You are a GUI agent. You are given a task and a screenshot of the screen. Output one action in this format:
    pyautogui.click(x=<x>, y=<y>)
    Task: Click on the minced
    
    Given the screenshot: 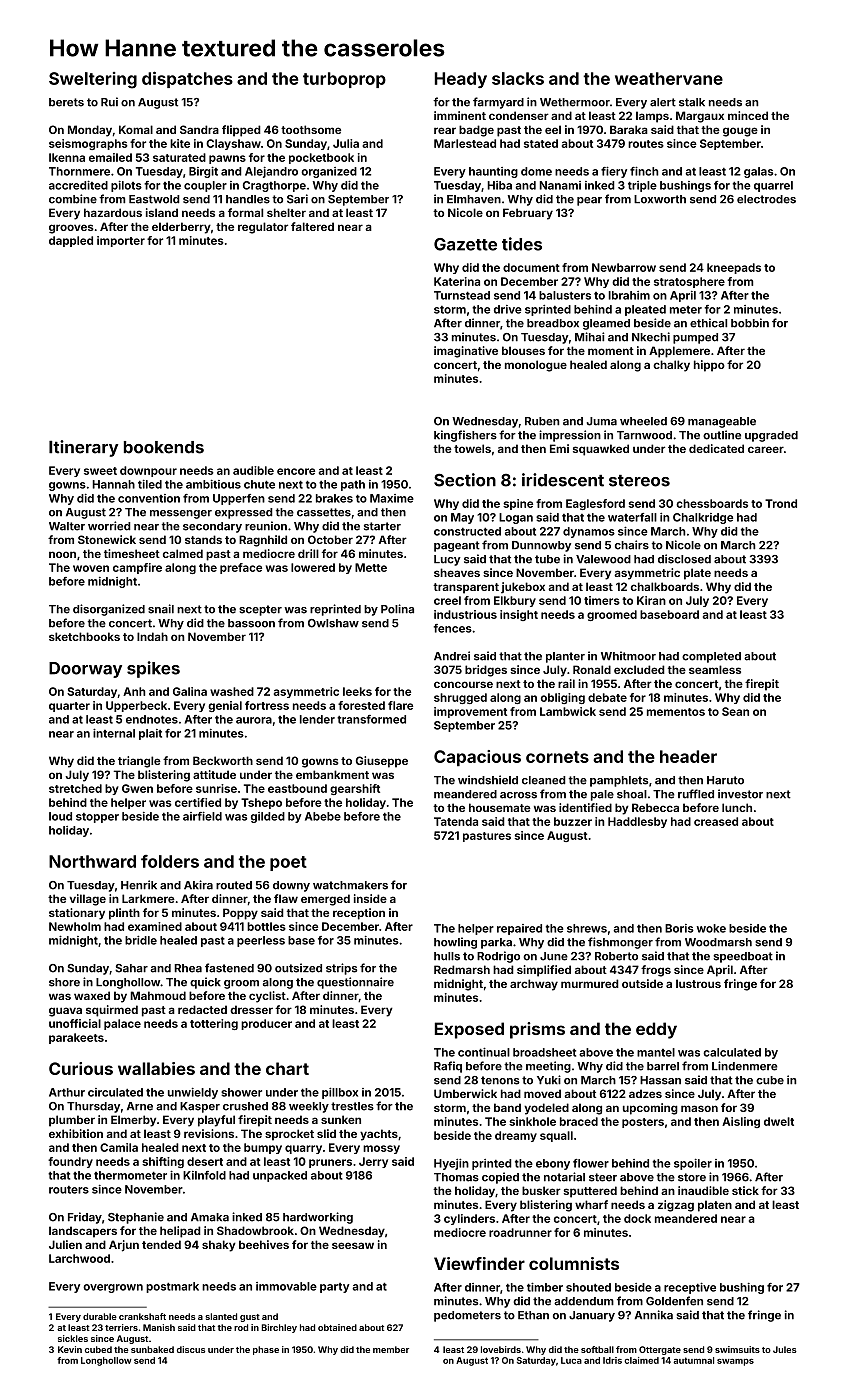 What is the action you would take?
    pyautogui.click(x=748, y=115)
